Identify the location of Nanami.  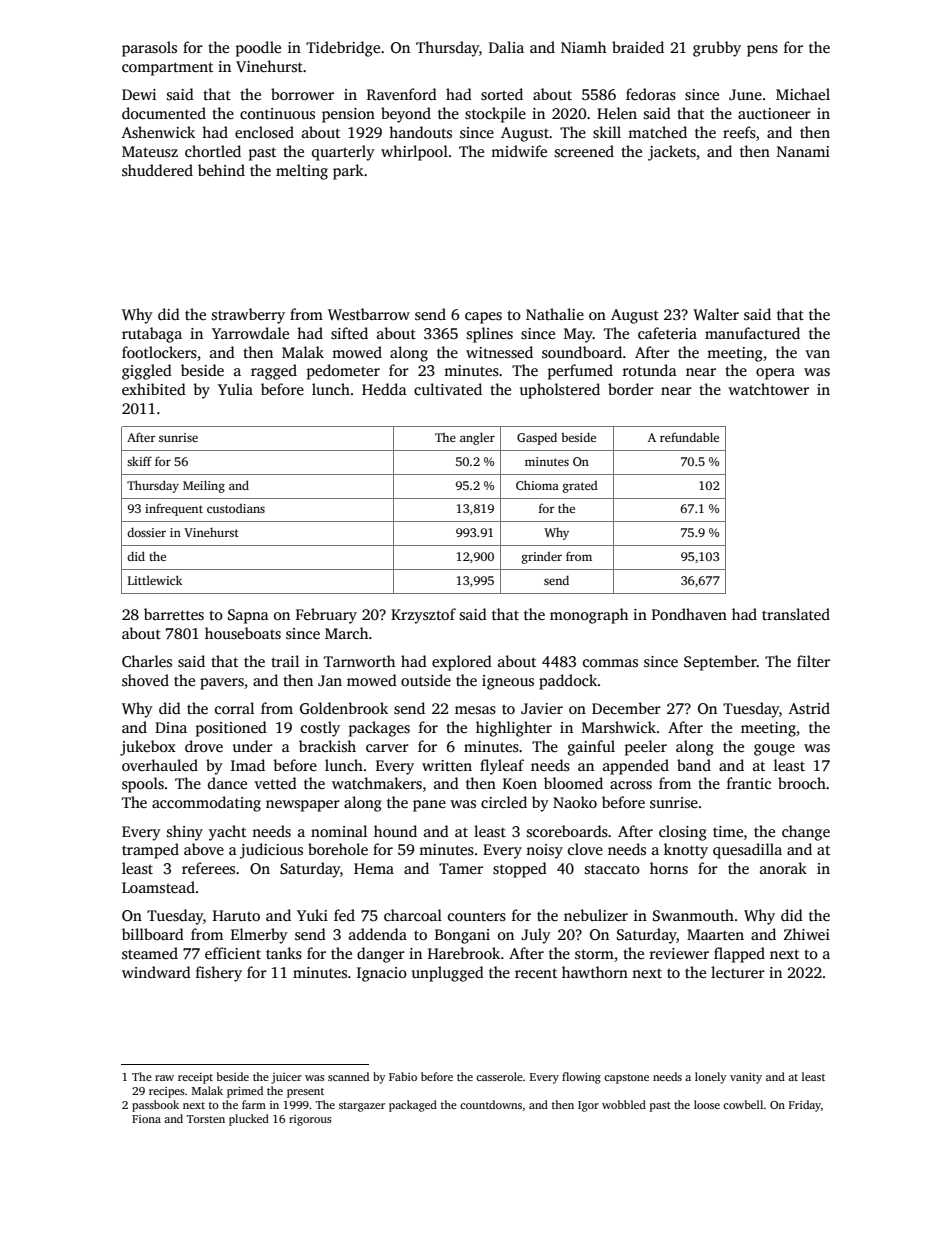
(803, 151).
